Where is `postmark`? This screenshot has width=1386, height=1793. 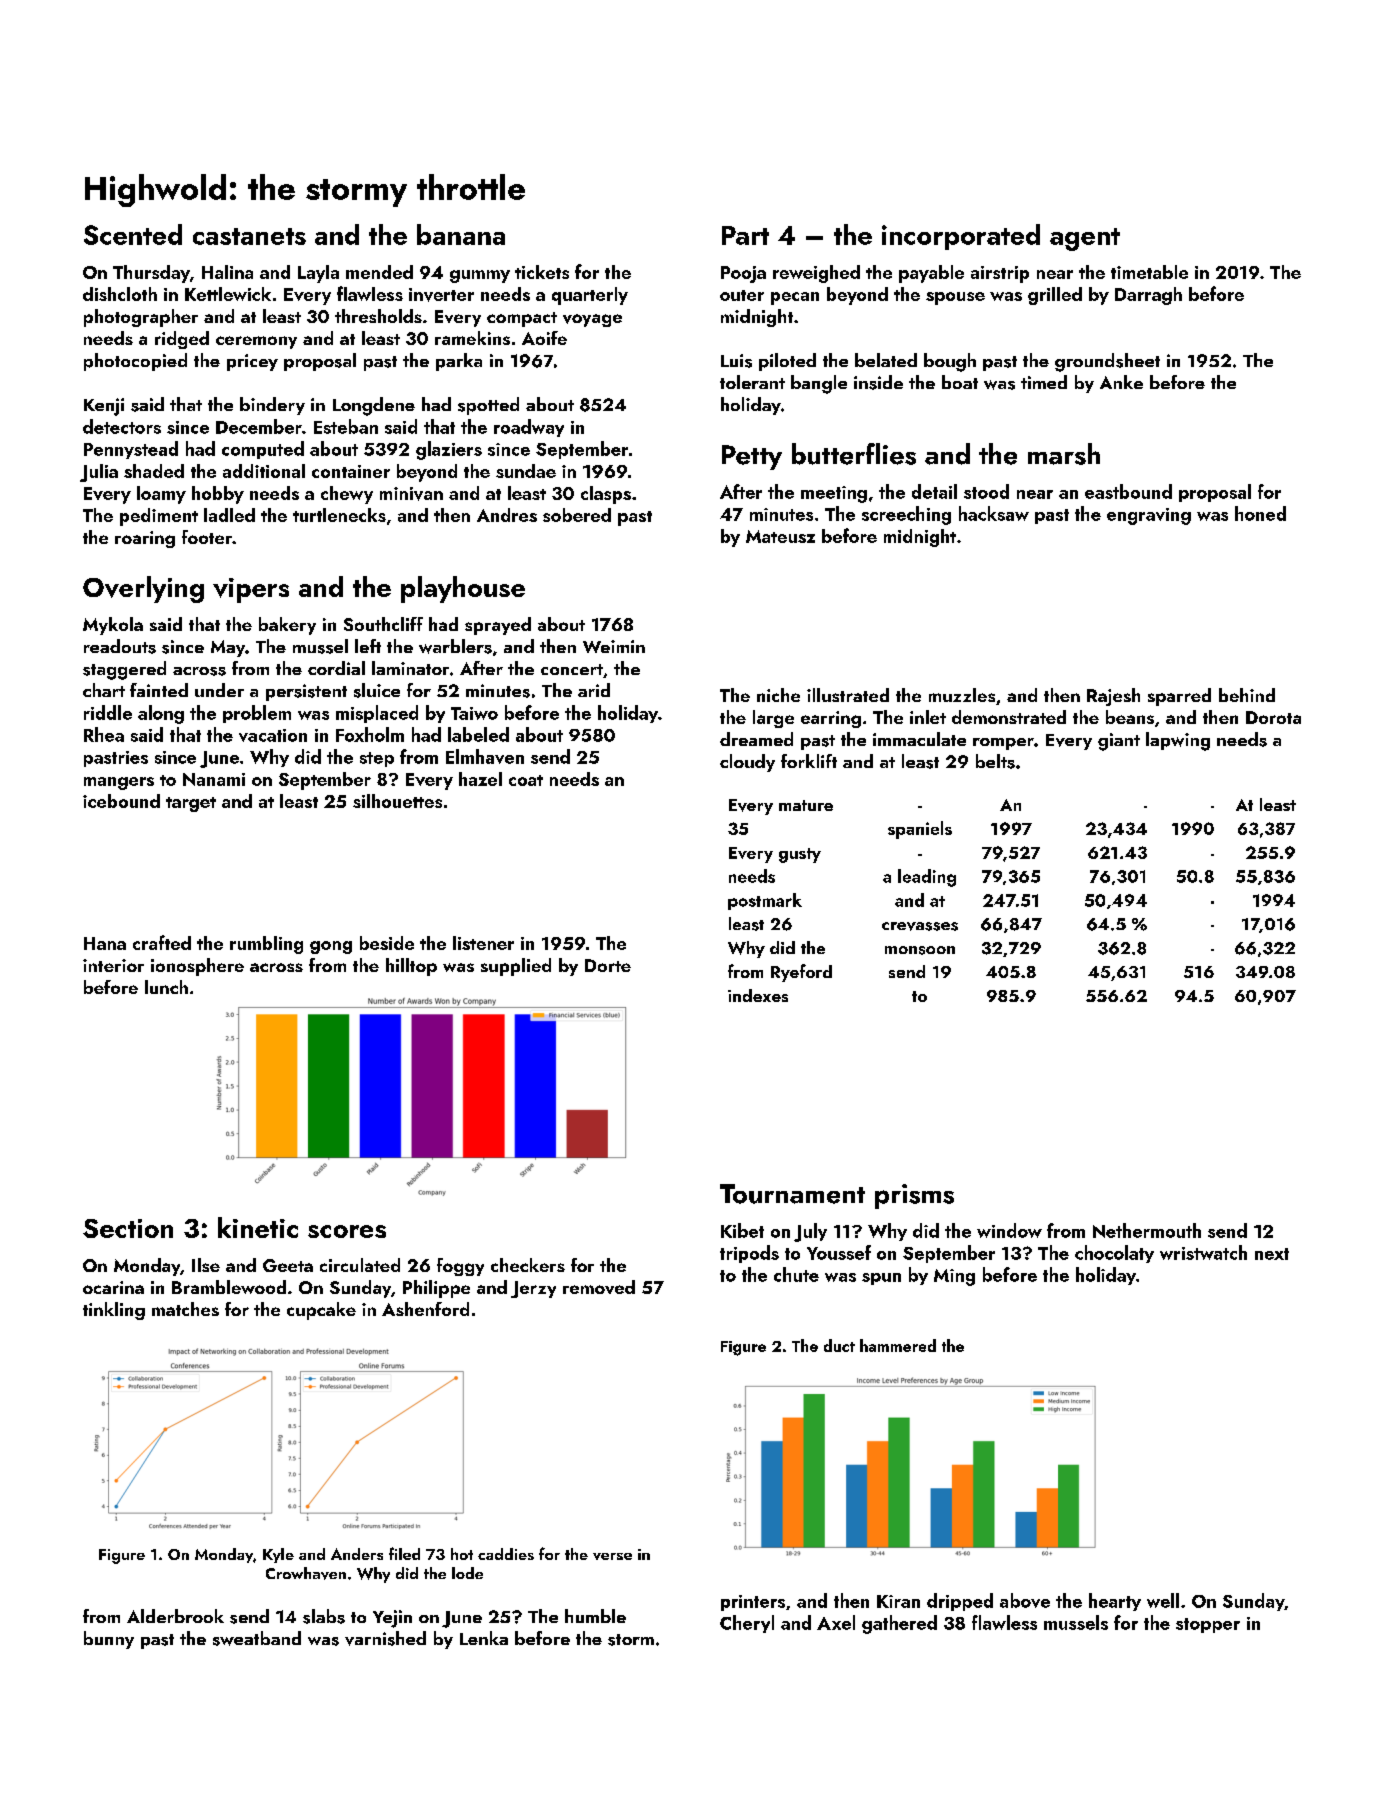
postmark is located at coordinates (765, 901).
